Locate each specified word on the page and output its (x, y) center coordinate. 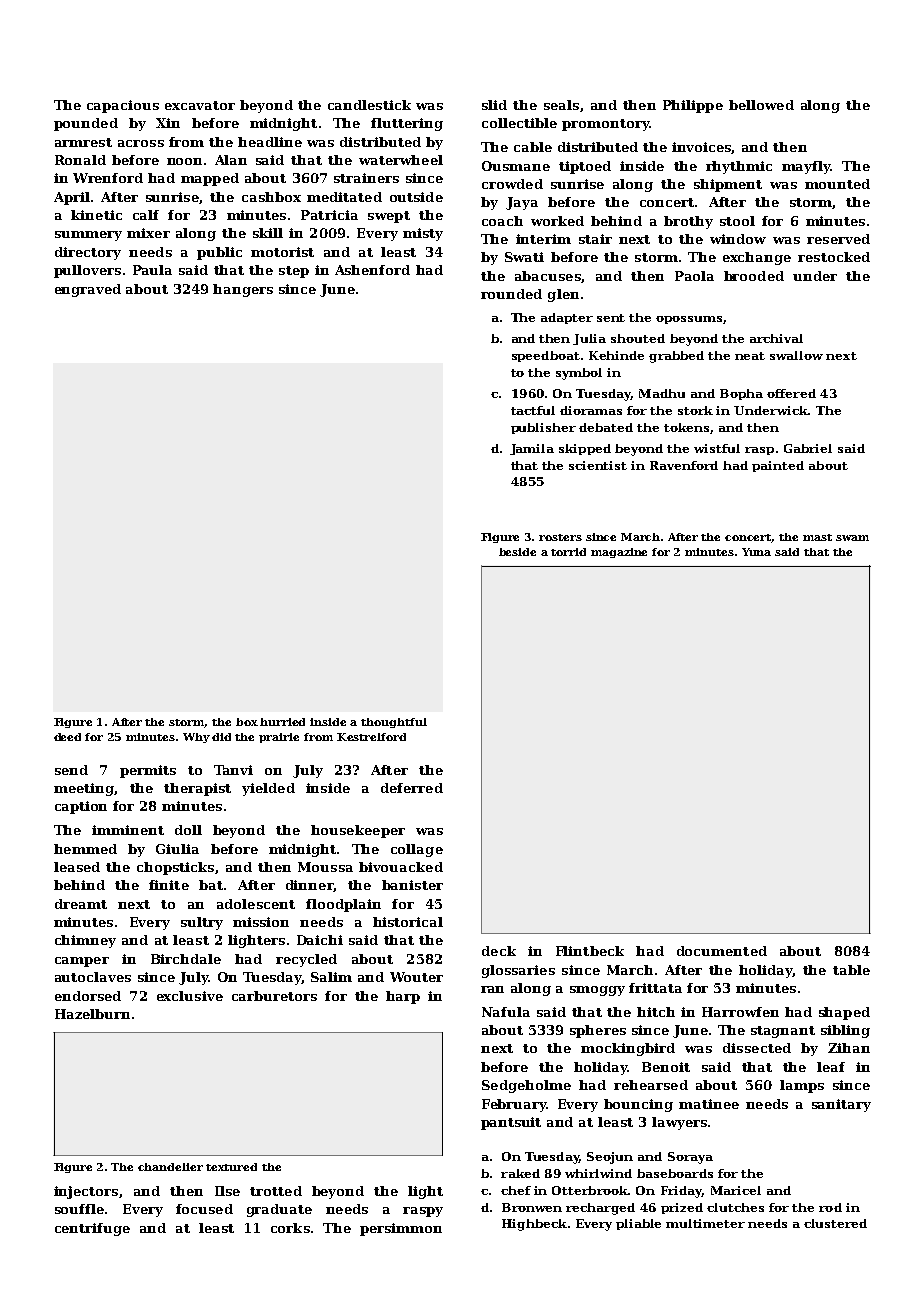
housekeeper (358, 831)
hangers (243, 290)
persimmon (401, 1229)
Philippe (693, 106)
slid (494, 105)
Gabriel (808, 448)
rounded (511, 294)
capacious (123, 106)
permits (148, 771)
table (851, 970)
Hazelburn (92, 1014)
